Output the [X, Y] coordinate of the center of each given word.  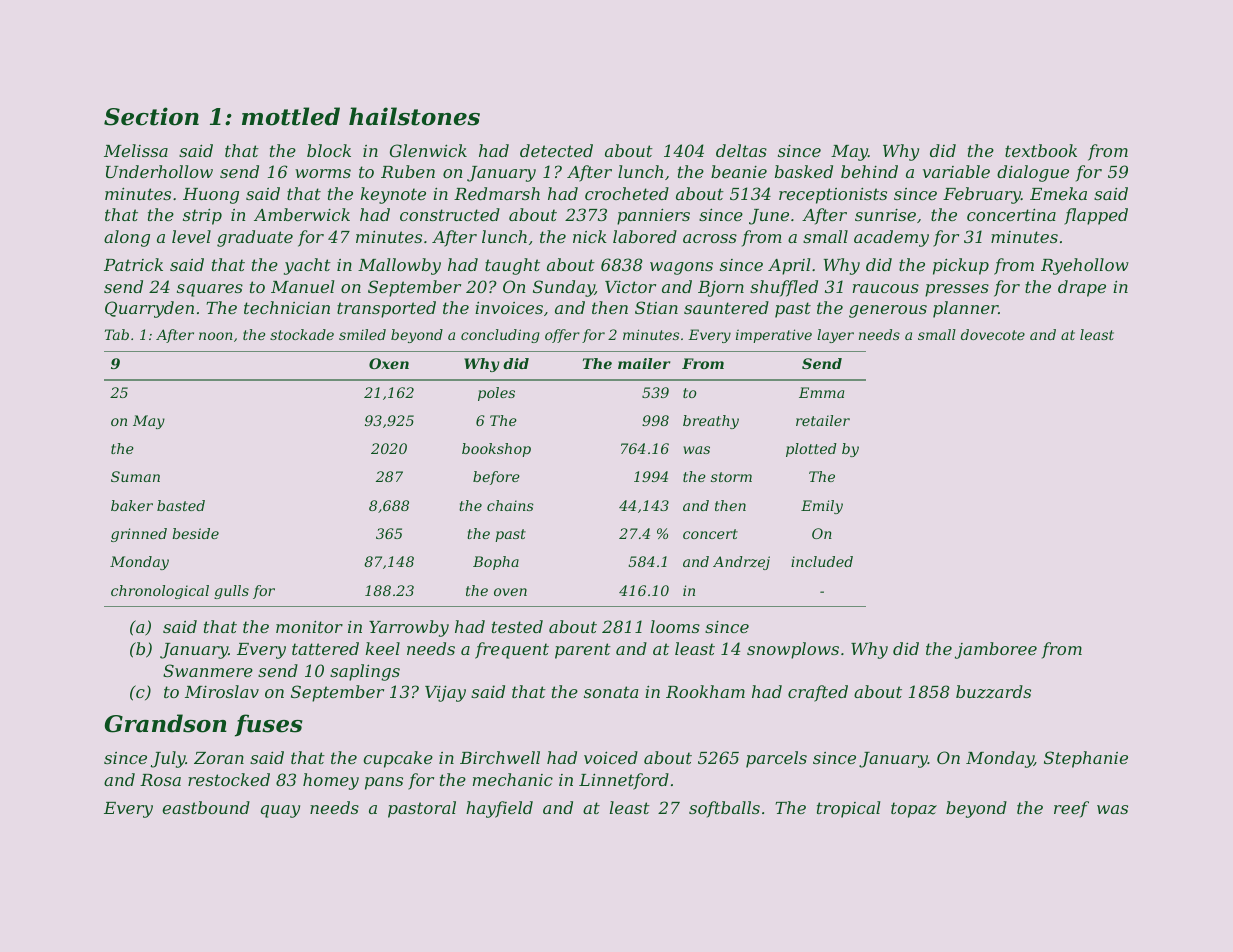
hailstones [414, 116]
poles [496, 394]
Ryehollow [1085, 266]
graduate [255, 238]
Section [151, 116]
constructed [450, 214]
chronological [160, 592]
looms [675, 626]
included [822, 561]
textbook [1041, 150]
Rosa [160, 780]
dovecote [993, 334]
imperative [774, 336]
